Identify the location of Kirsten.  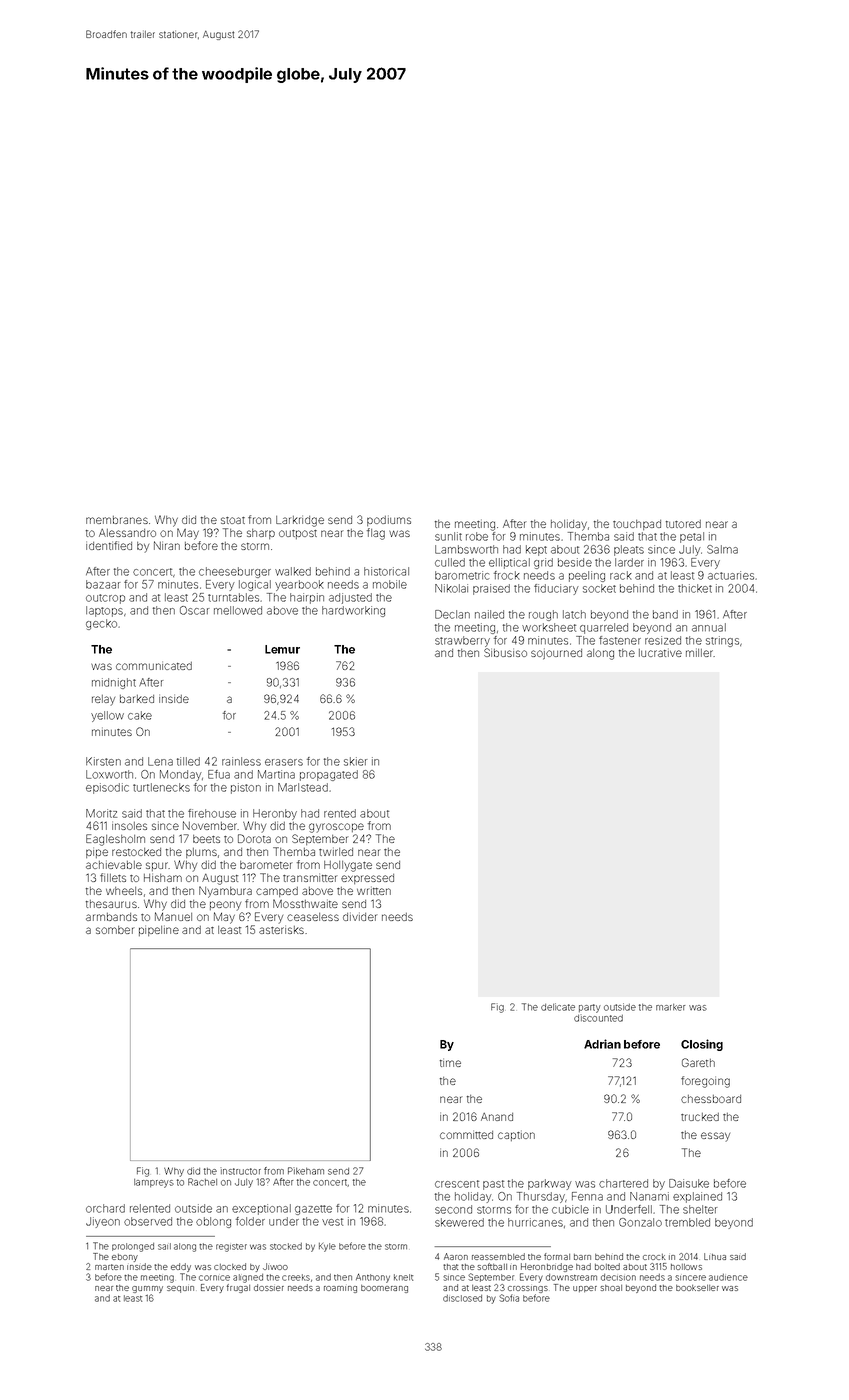
(103, 761).
